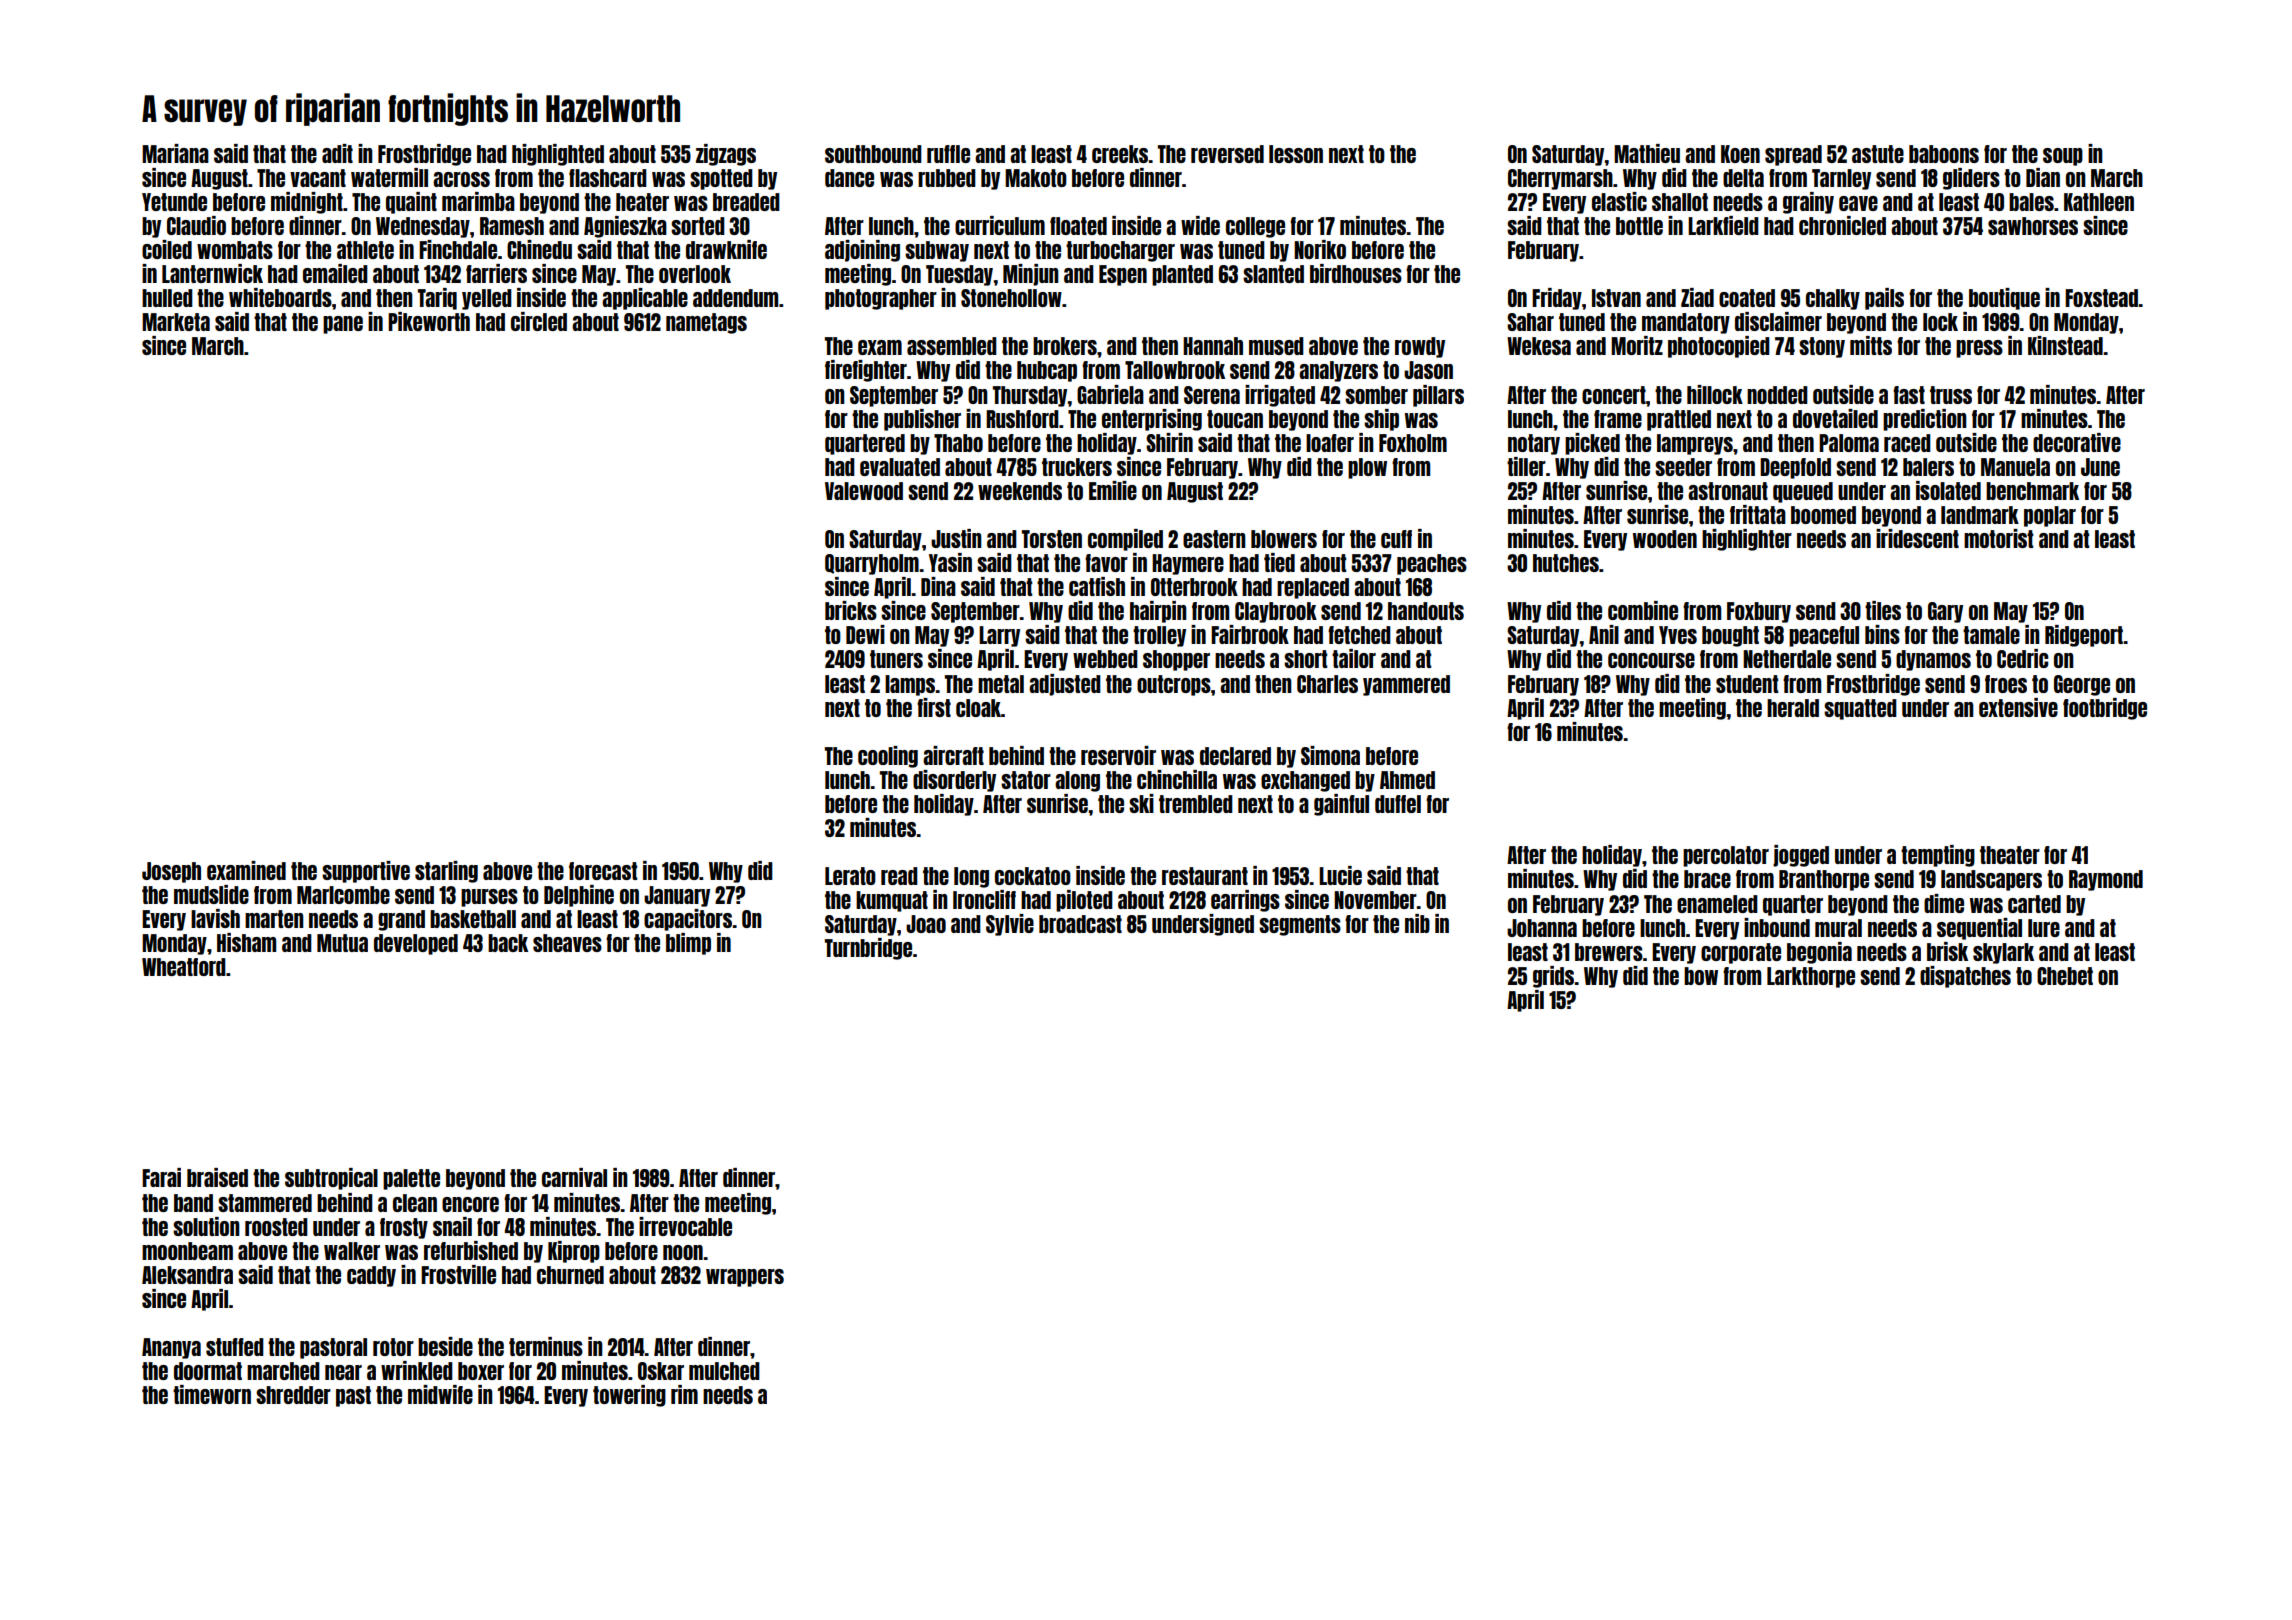  Describe the element at coordinates (401, 920) in the screenshot. I see `grand` at that location.
